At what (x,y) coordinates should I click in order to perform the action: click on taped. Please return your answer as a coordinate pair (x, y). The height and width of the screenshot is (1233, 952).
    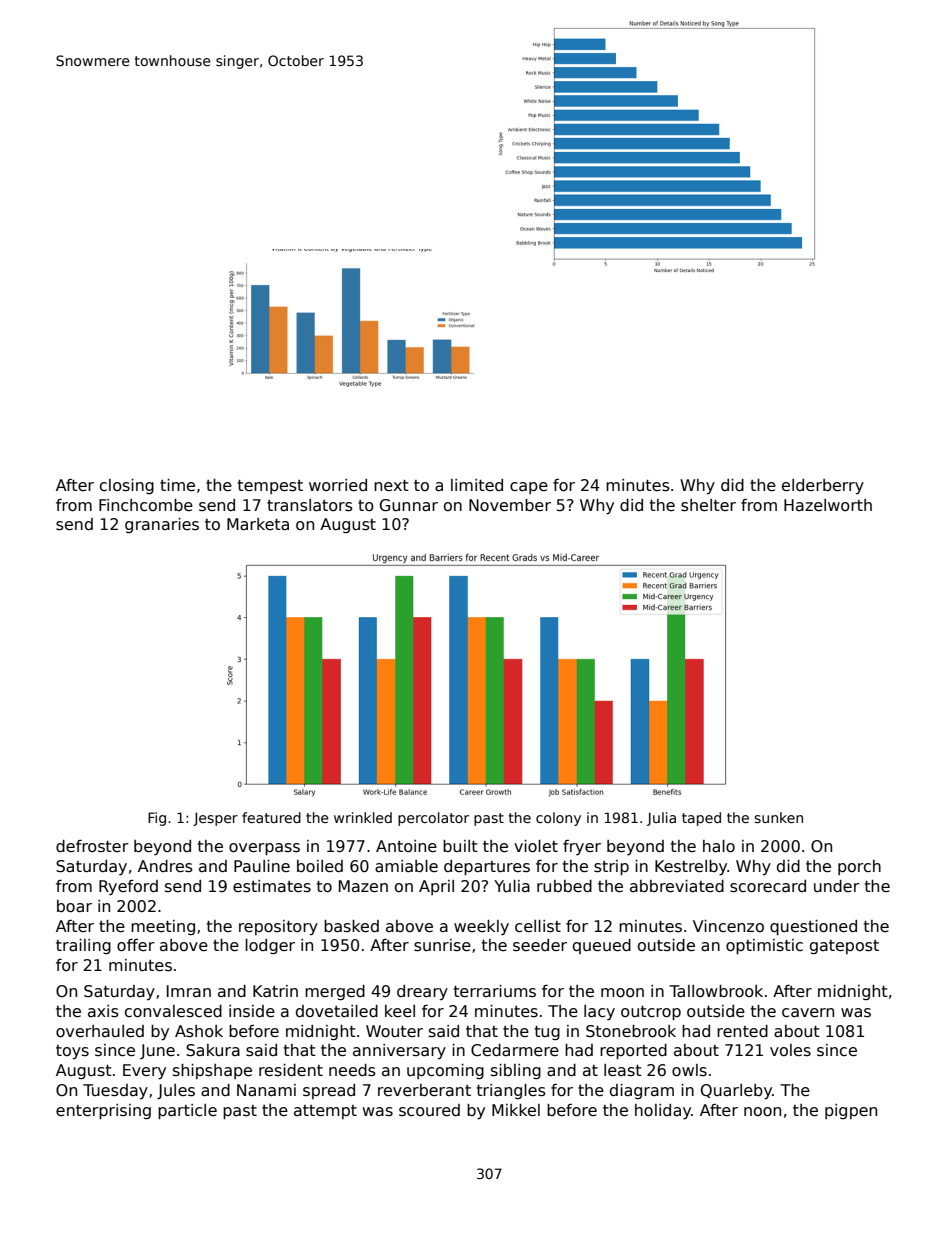
    Looking at the image, I should click on (701, 819).
